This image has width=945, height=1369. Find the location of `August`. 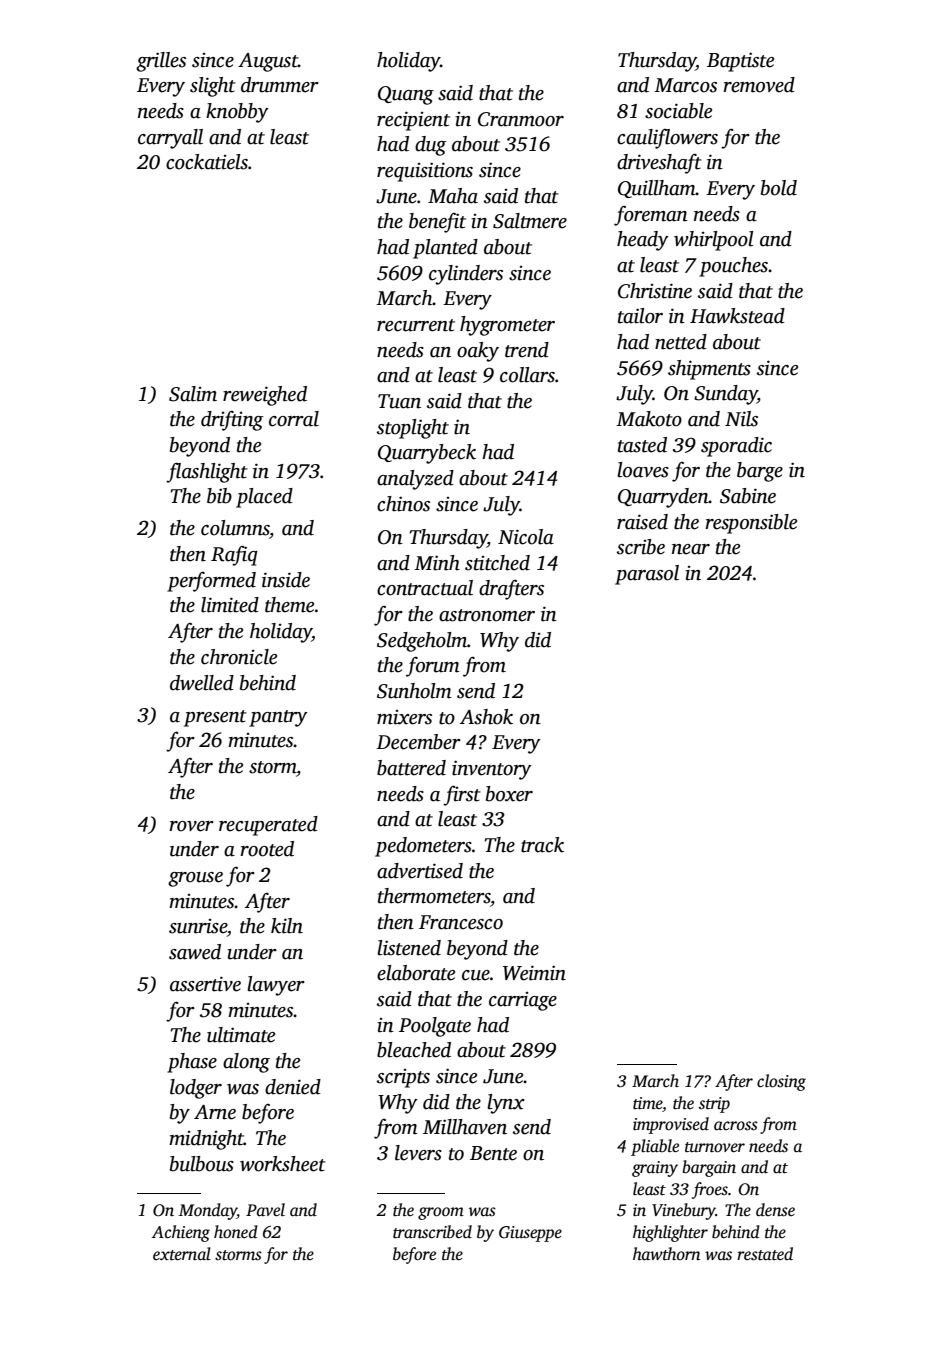

August is located at coordinates (268, 62).
